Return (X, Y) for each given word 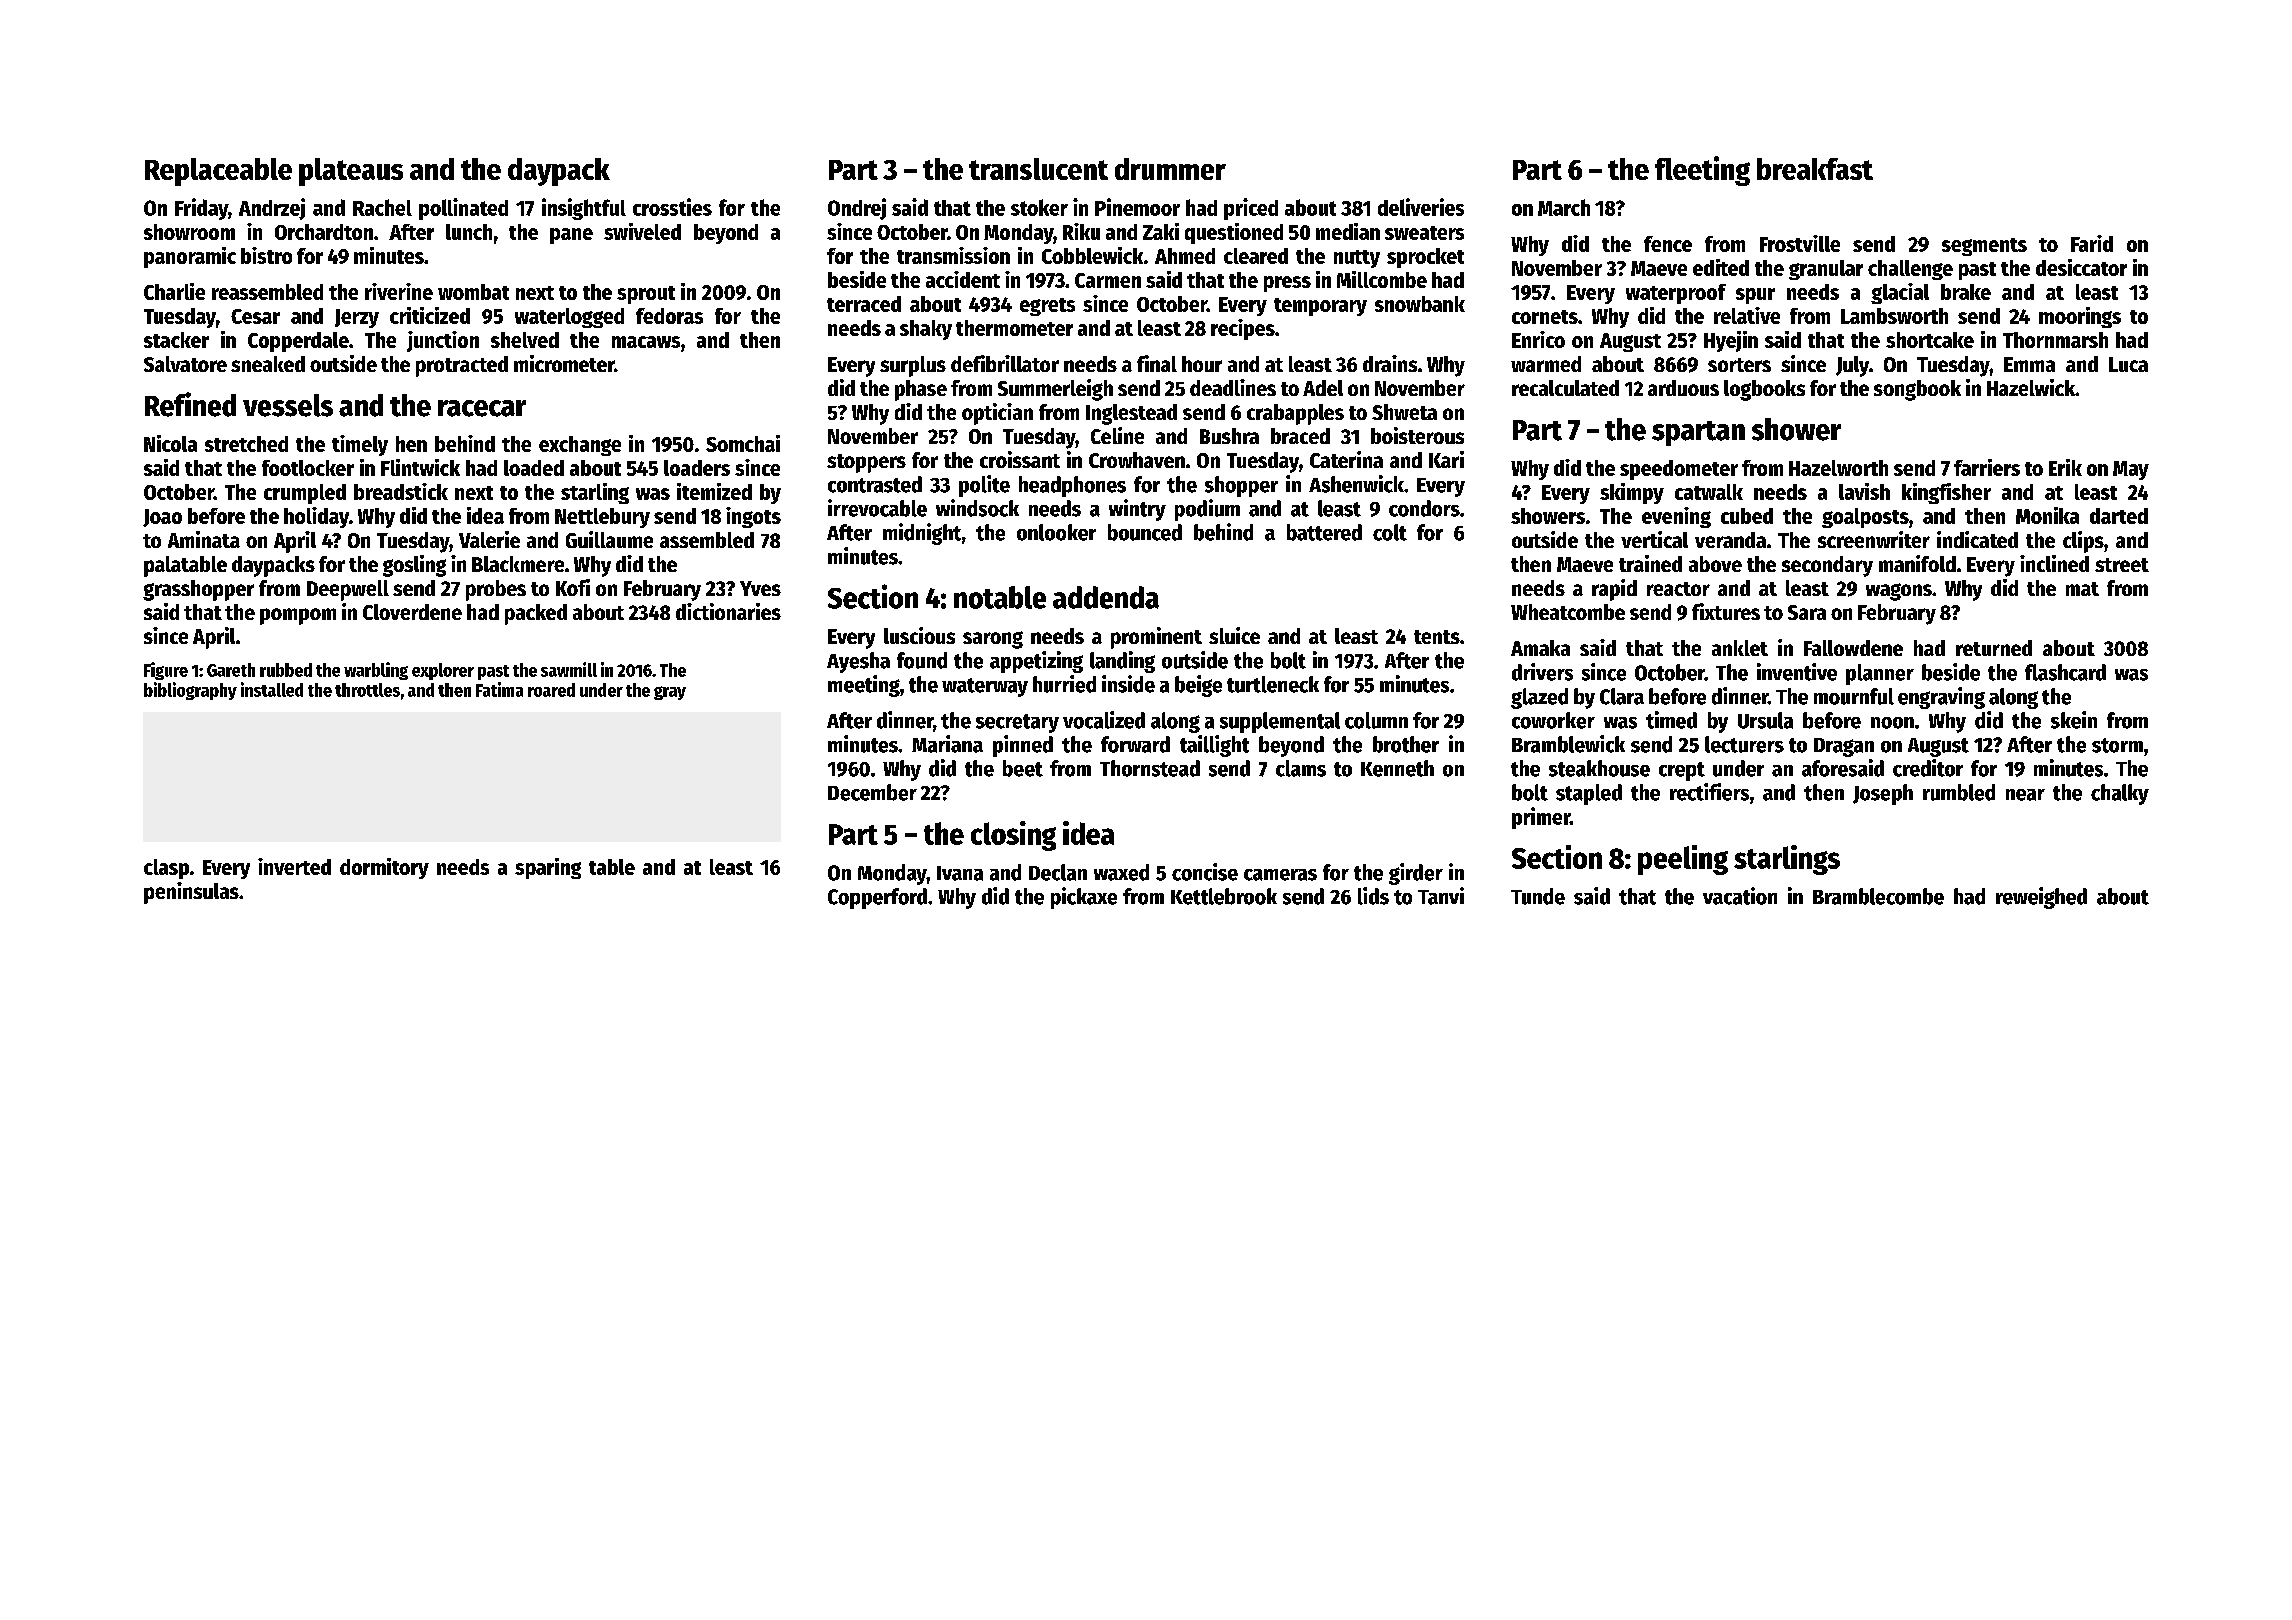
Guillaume (609, 539)
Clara (1622, 696)
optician (997, 414)
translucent (1038, 169)
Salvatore (185, 364)
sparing (548, 868)
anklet (1740, 648)
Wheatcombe (1568, 612)
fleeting (1702, 171)
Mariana (947, 744)
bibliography (190, 691)
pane (571, 236)
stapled (1589, 794)
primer (1541, 818)
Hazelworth (1838, 468)
